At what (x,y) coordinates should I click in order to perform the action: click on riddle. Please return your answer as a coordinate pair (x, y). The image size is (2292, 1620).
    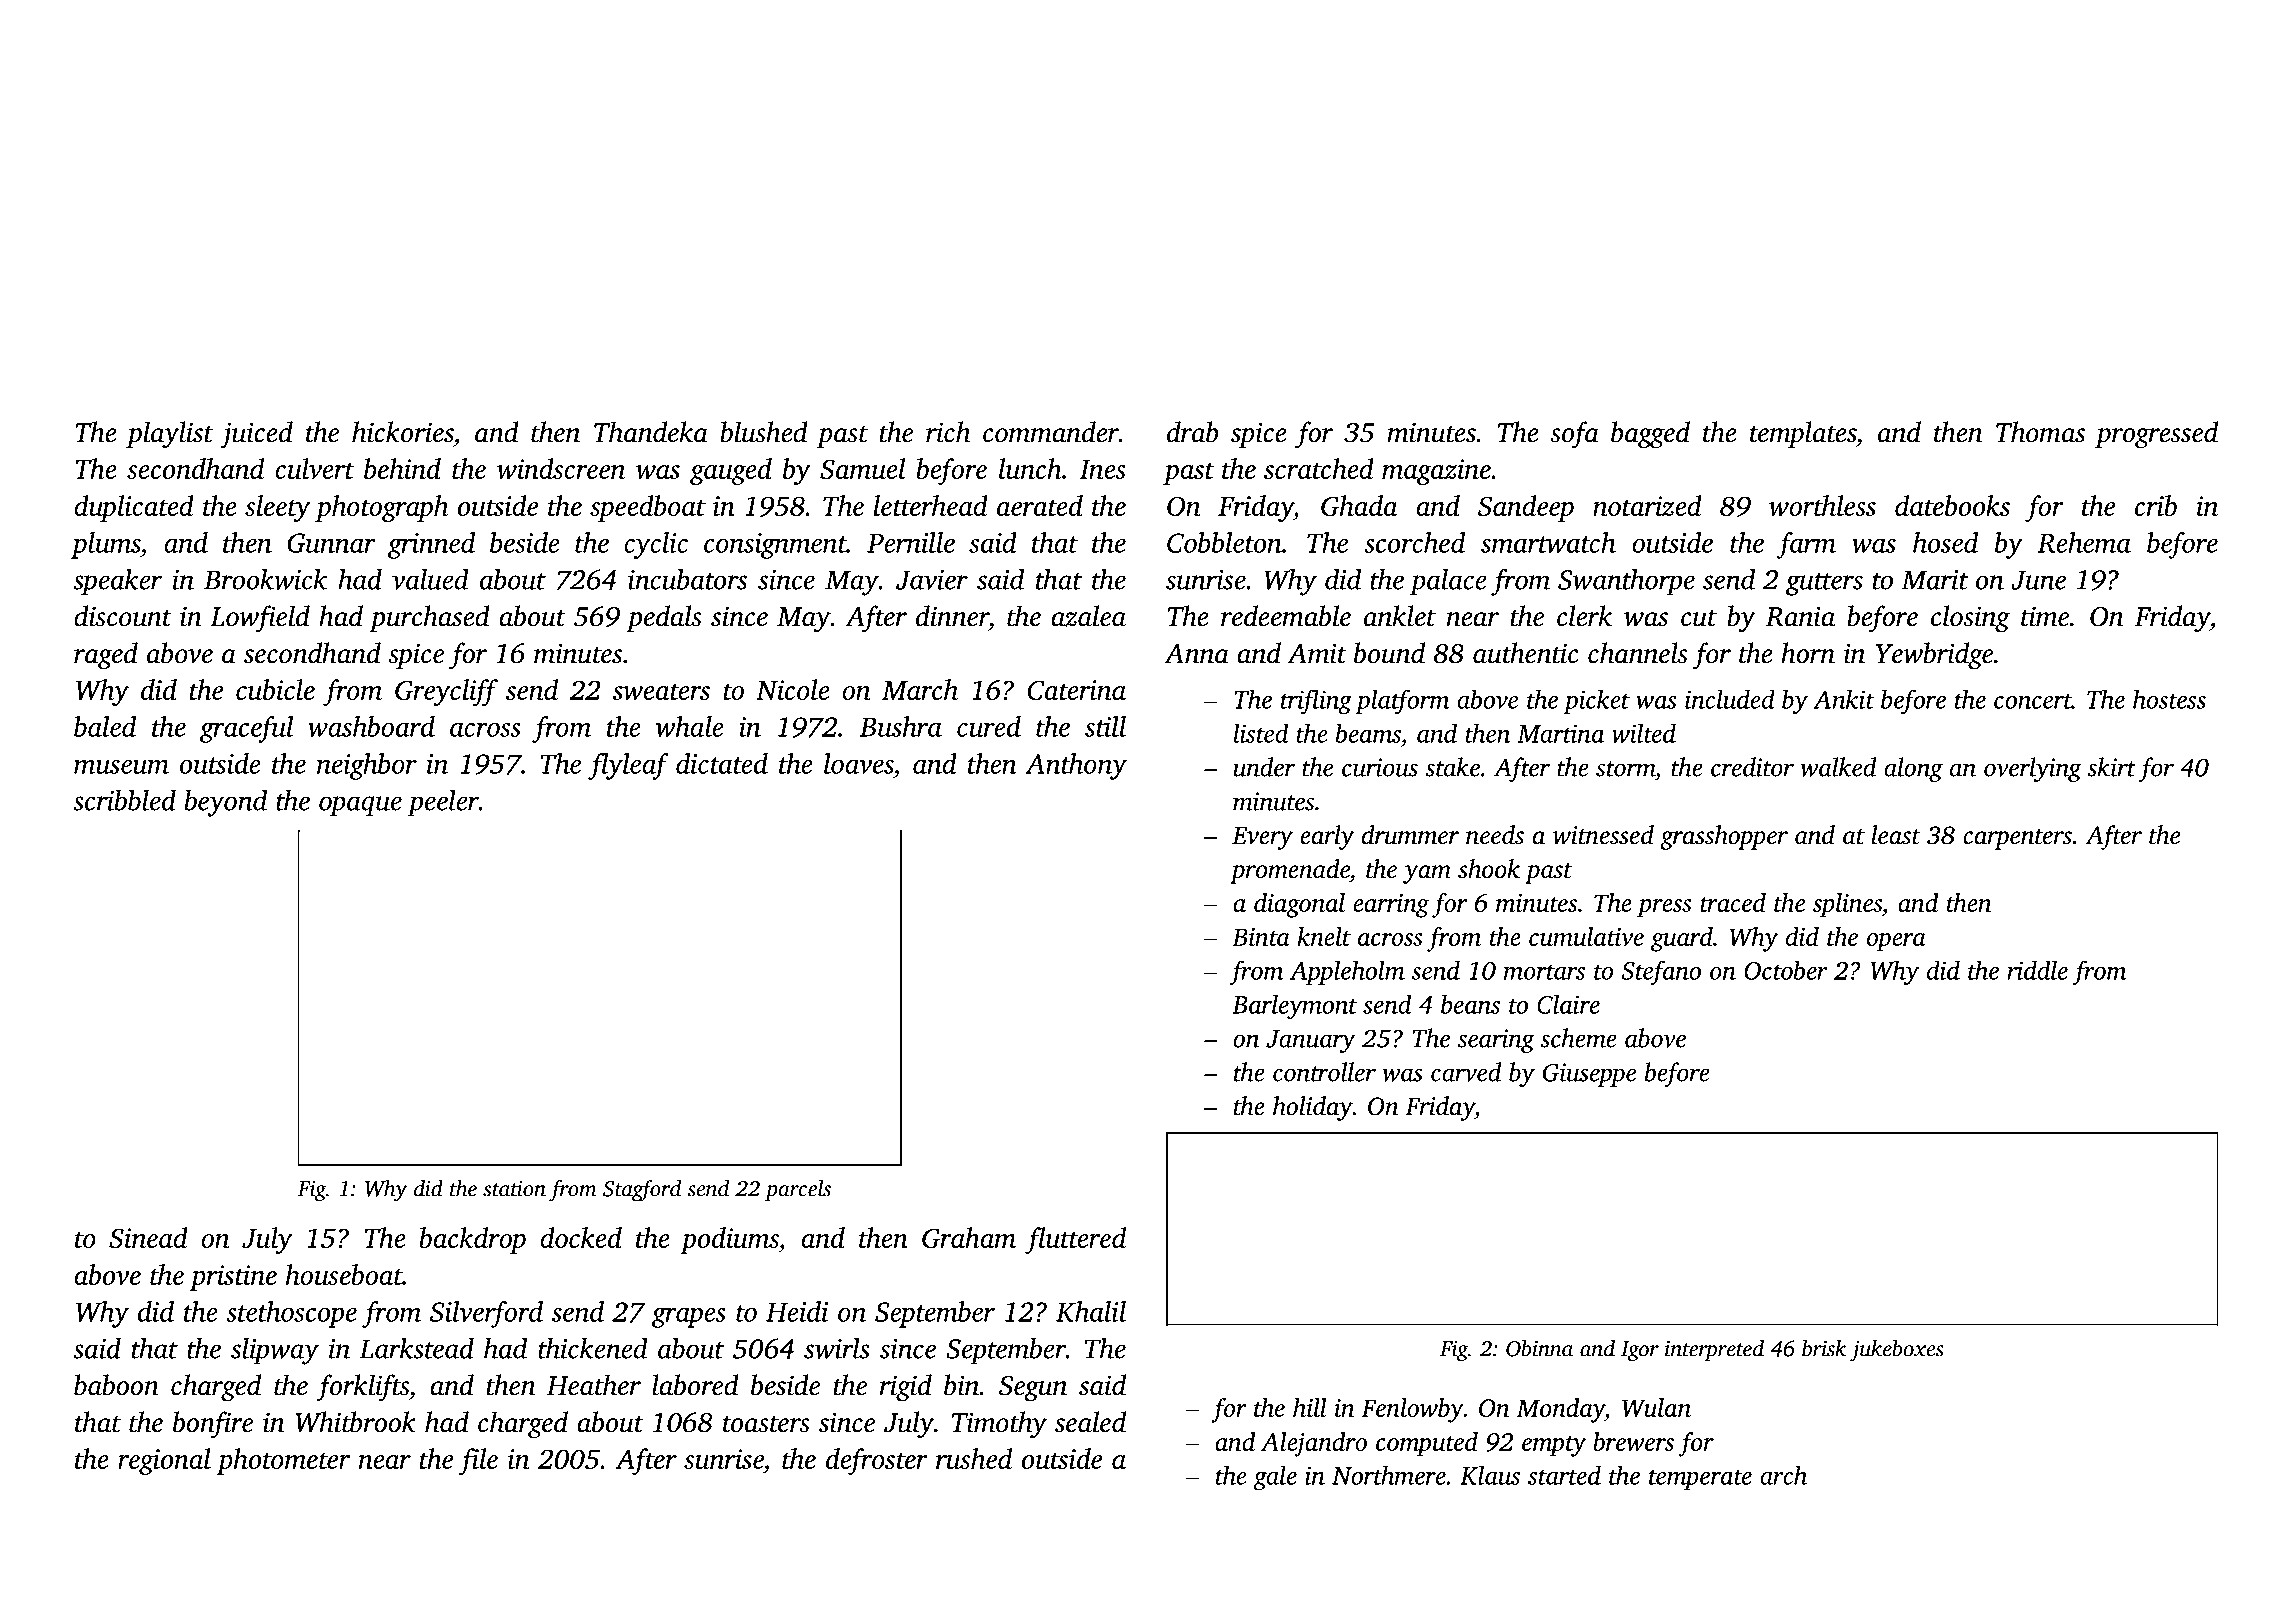
    Looking at the image, I should click on (2037, 970).
